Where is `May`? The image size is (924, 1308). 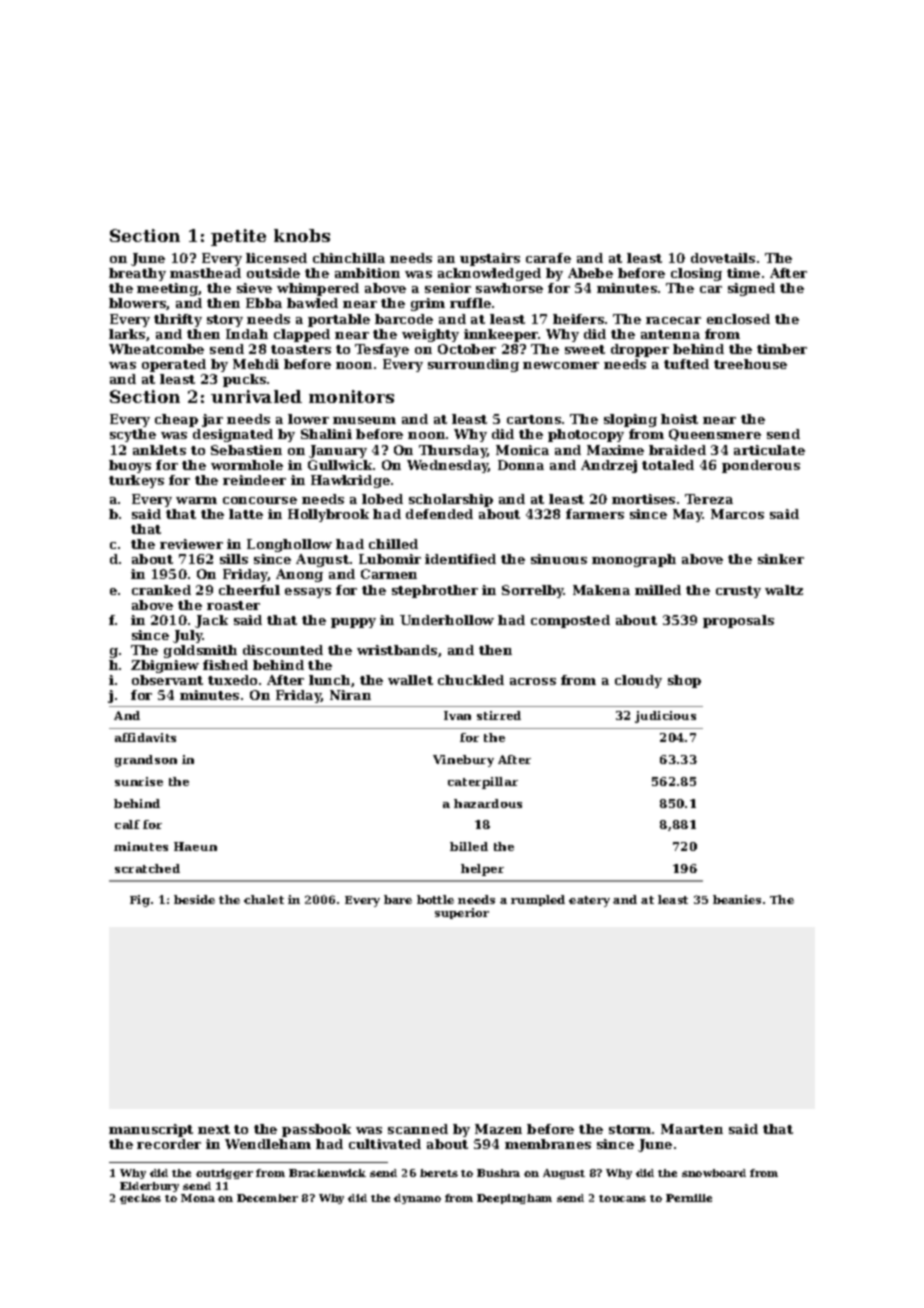
May is located at coordinates (688, 515).
